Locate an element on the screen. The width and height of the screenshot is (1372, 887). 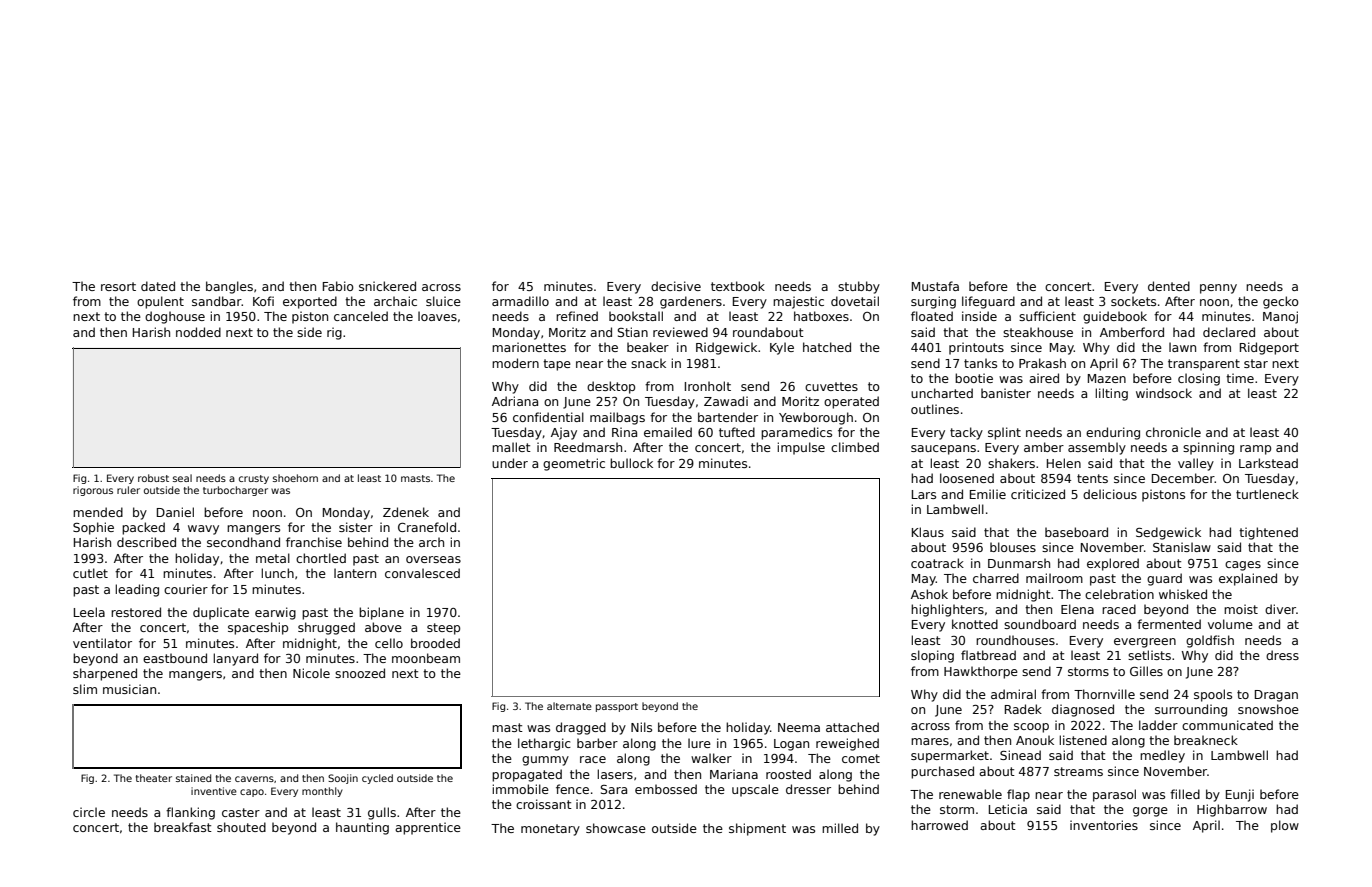
spinning is located at coordinates (1208, 448).
